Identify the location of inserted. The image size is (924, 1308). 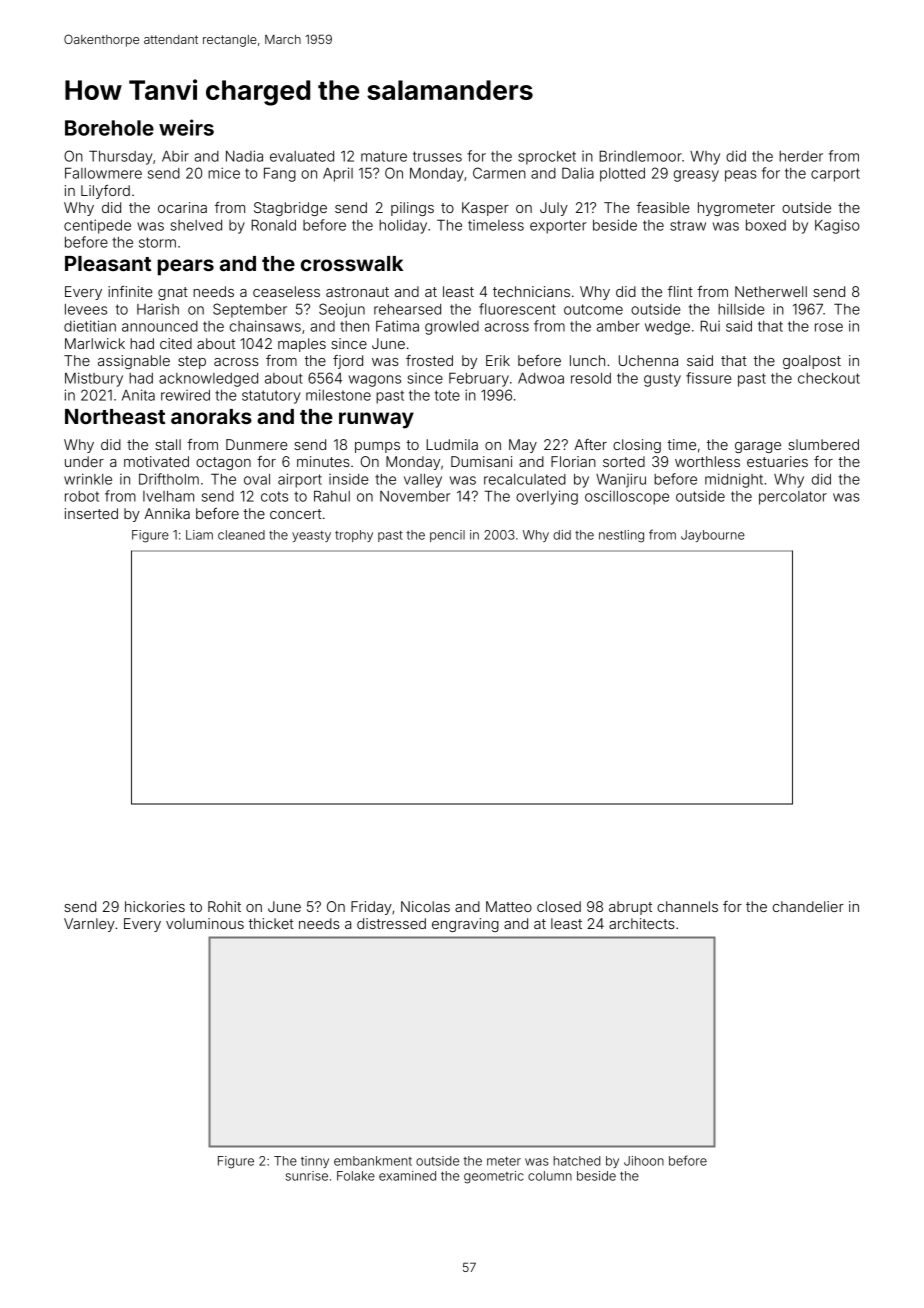
(91, 513).
